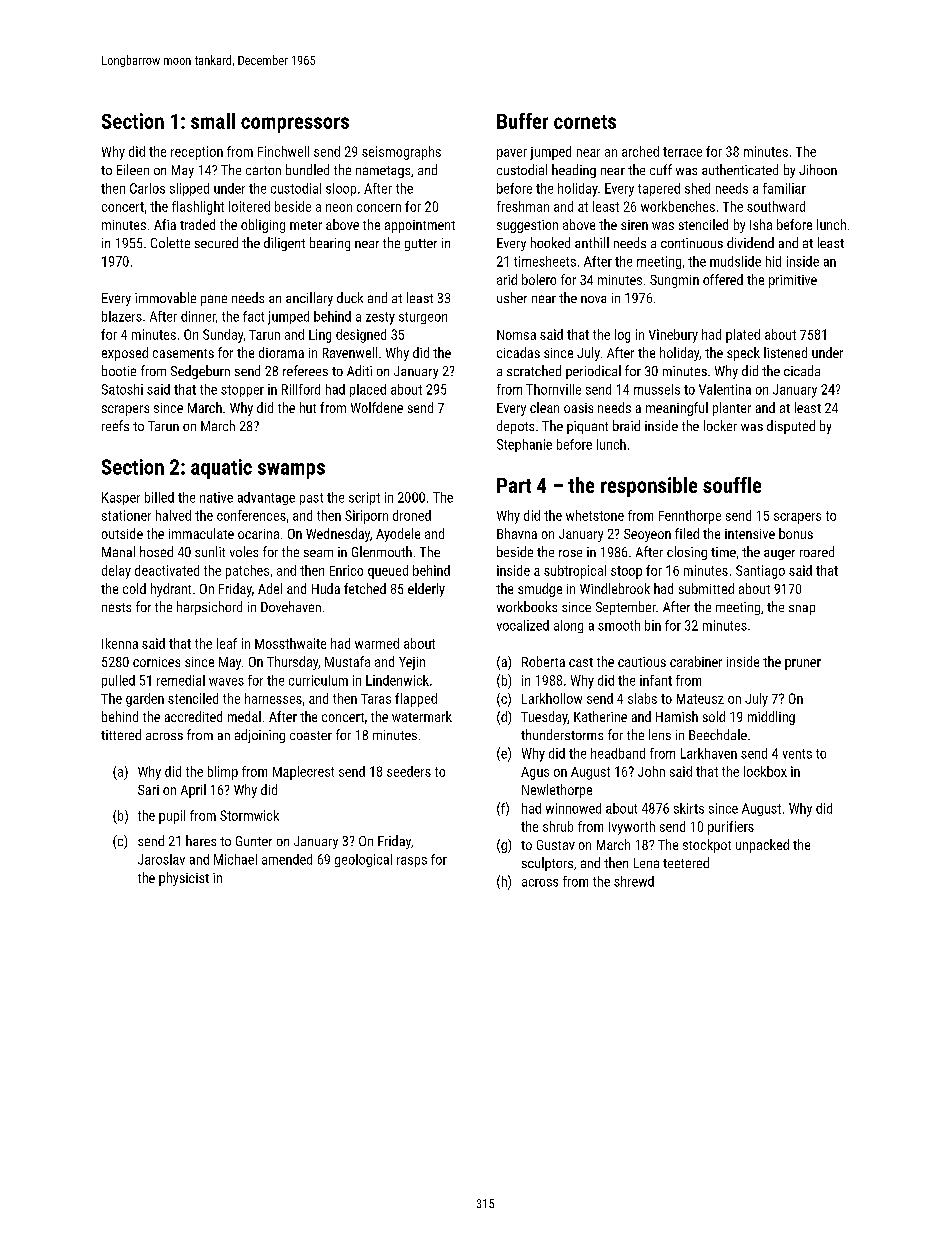  What do you see at coordinates (242, 391) in the document?
I see `stopper` at bounding box center [242, 391].
